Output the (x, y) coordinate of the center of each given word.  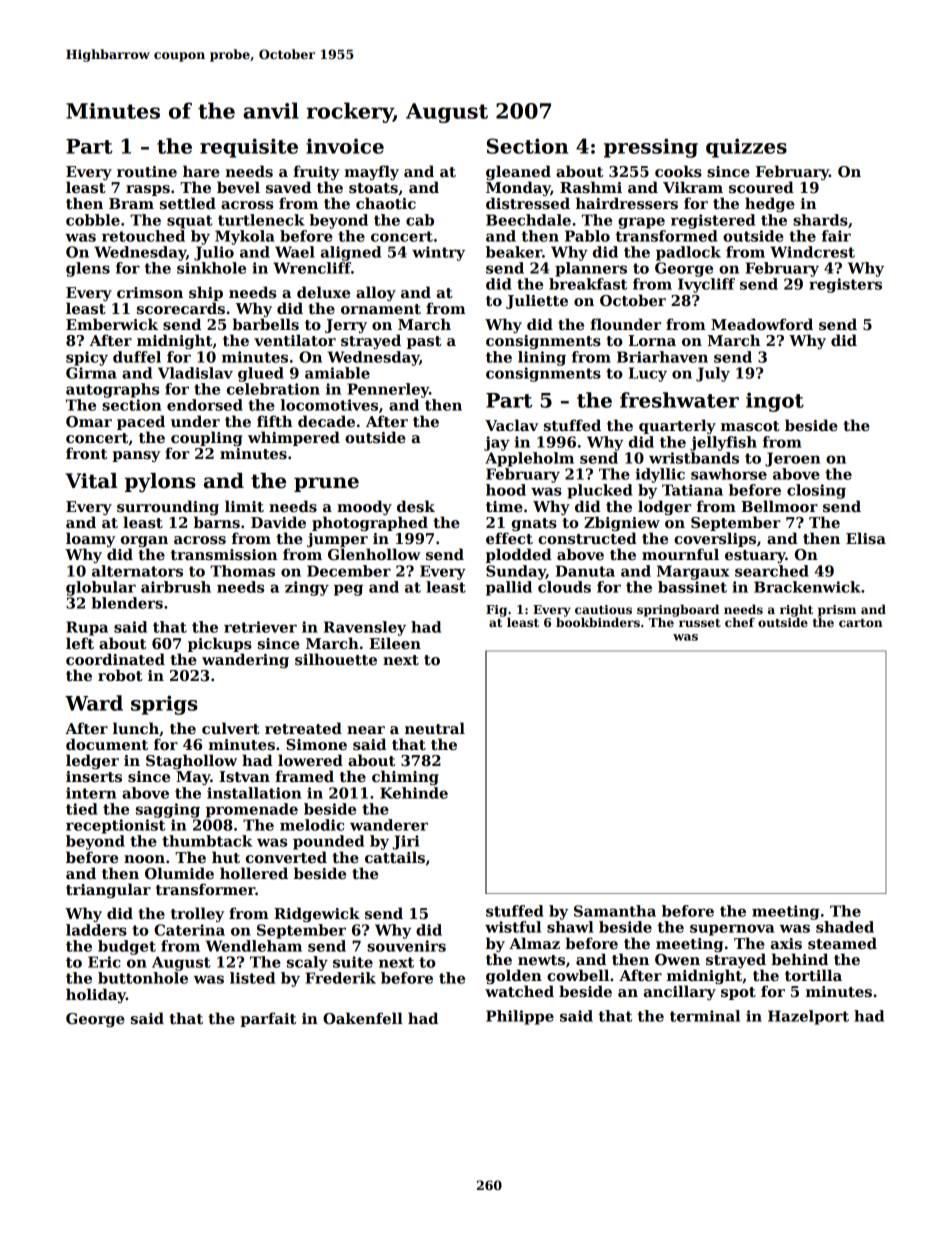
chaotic (386, 203)
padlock (688, 253)
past (424, 342)
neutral (435, 728)
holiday (96, 995)
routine (147, 171)
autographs (112, 390)
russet (700, 623)
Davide (278, 522)
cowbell (578, 975)
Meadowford (762, 324)
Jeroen (792, 459)
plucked (599, 491)
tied (81, 809)
